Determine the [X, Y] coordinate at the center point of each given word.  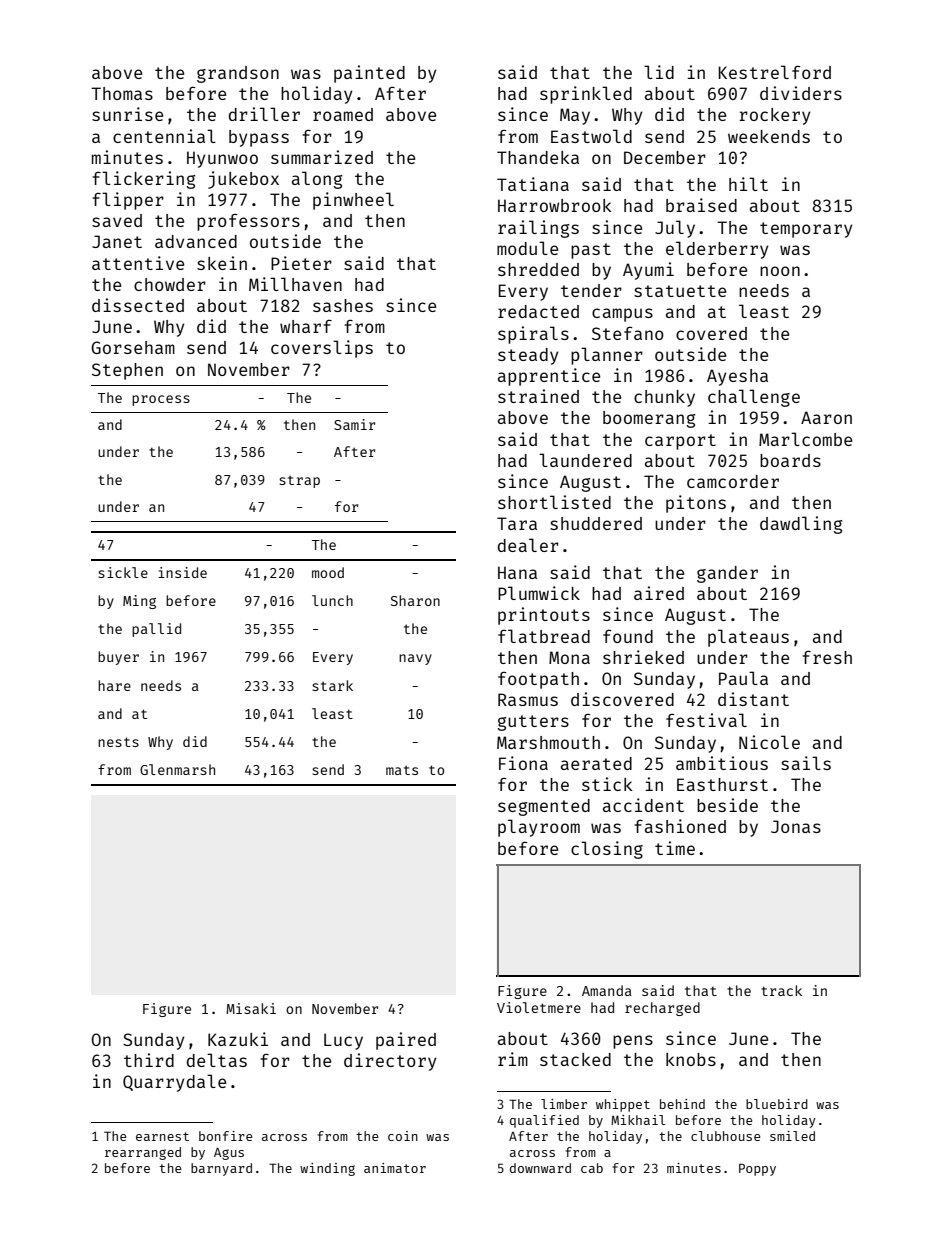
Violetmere [539, 1007]
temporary [806, 230]
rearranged [143, 1153]
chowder [170, 284]
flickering [144, 180]
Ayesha [737, 377]
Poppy [757, 1169]
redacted [538, 311]
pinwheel [353, 201]
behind [682, 1104]
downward [540, 1168]
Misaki [251, 1008]
